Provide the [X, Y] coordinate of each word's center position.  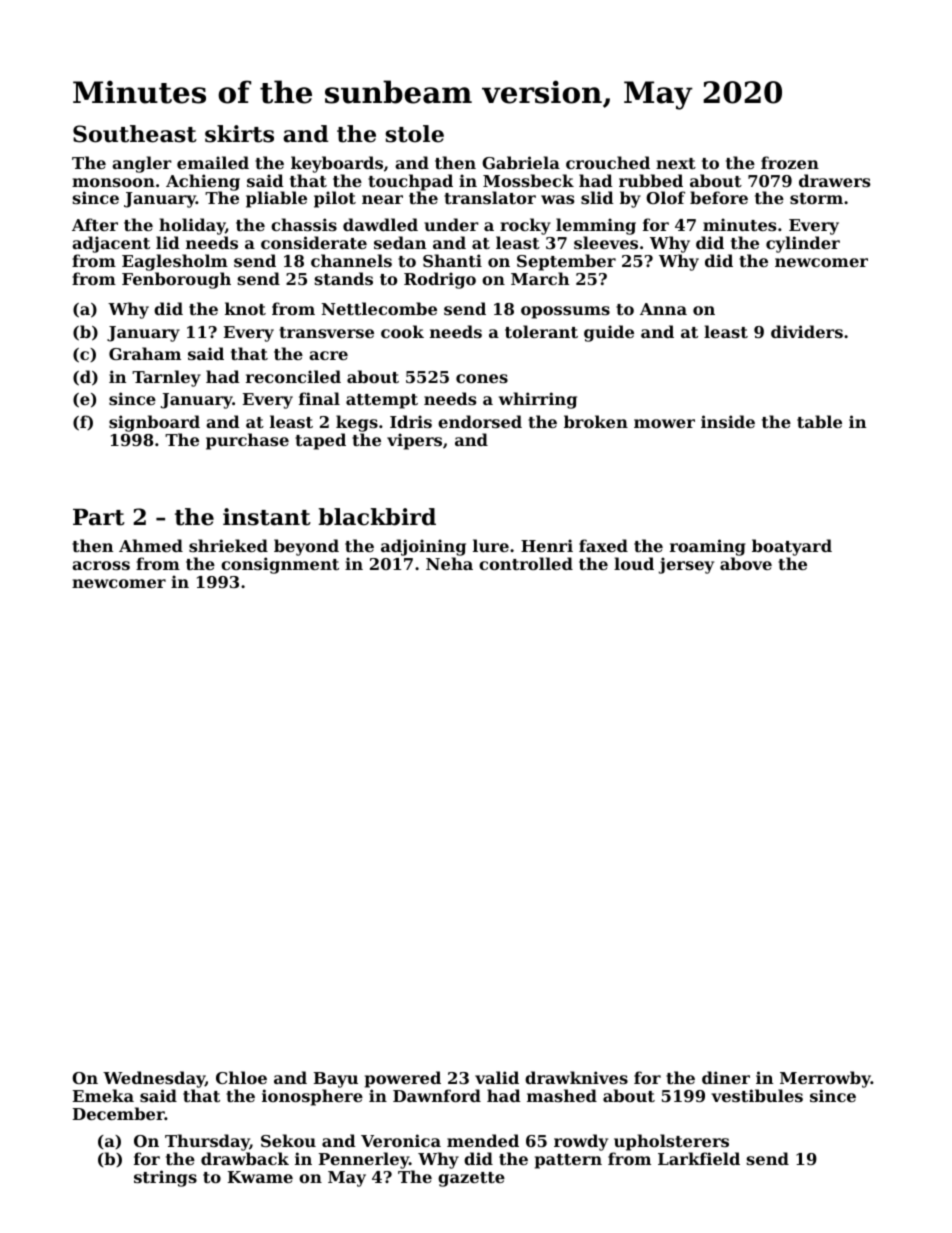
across [101, 565]
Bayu [336, 1080]
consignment [280, 565]
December [119, 1113]
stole [415, 134]
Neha [449, 563]
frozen [790, 162]
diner [726, 1077]
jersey [686, 565]
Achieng [203, 183]
